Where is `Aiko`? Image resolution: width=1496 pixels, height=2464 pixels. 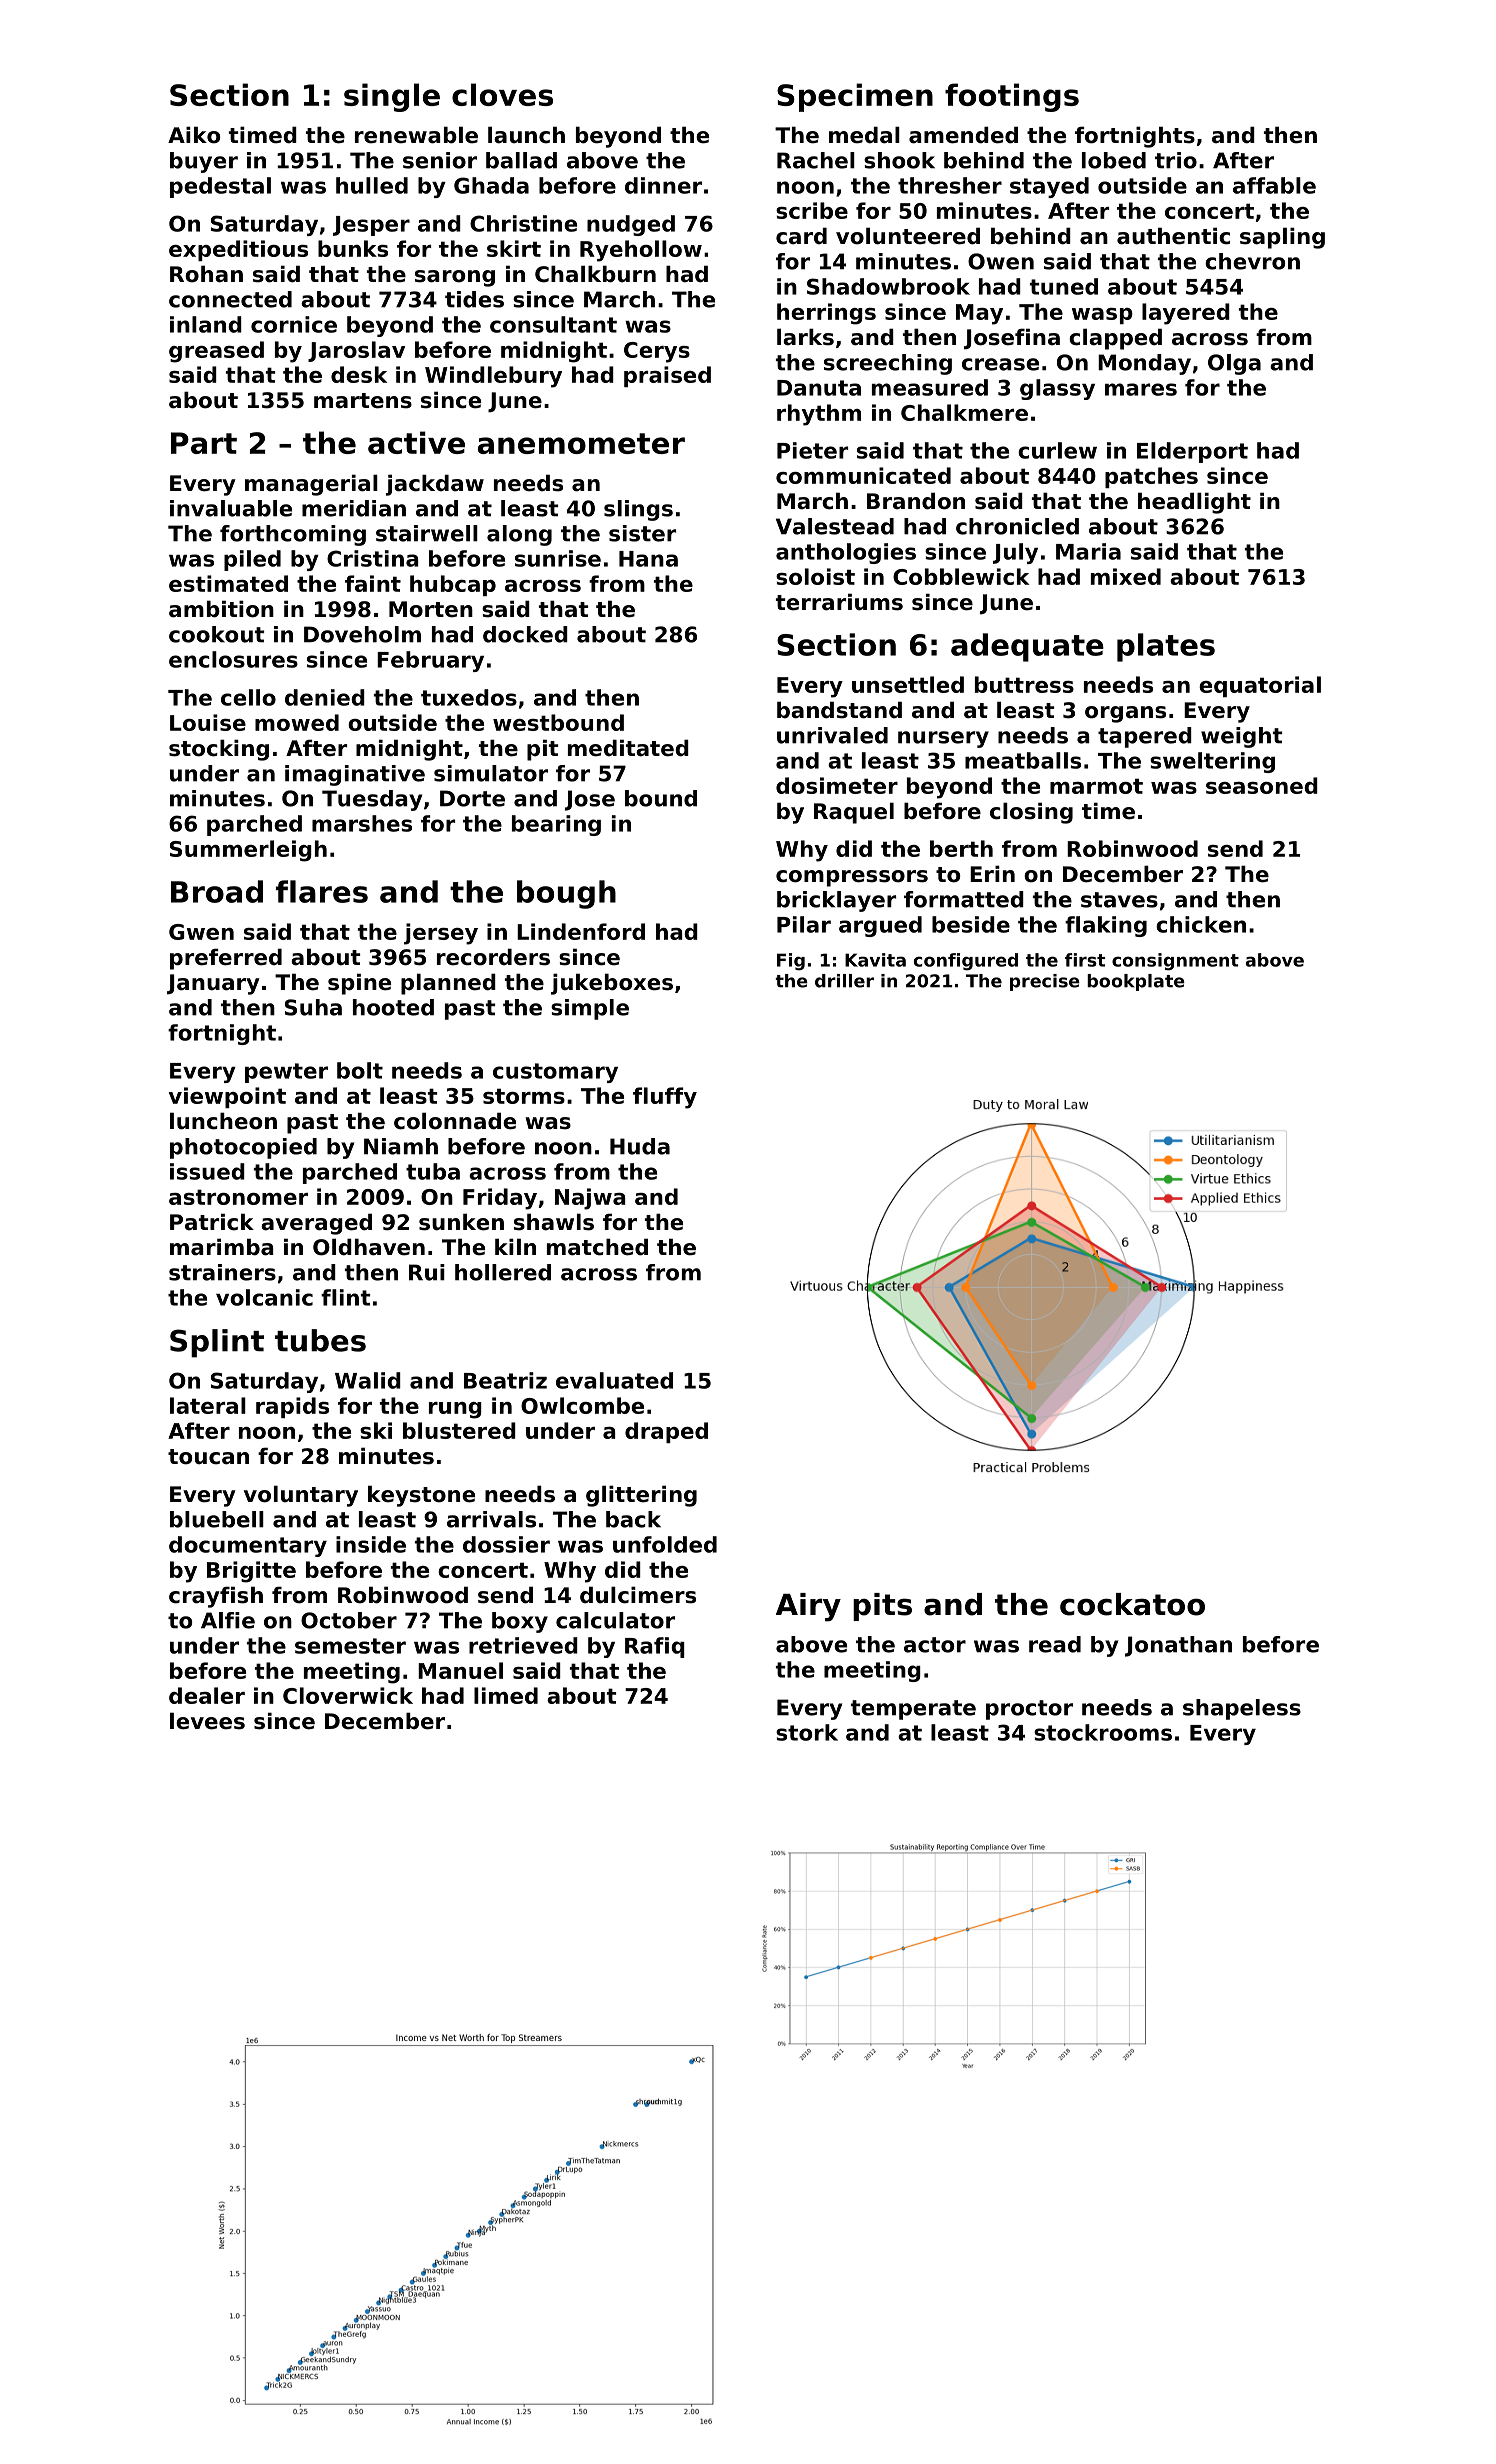
Aiko is located at coordinates (194, 135).
